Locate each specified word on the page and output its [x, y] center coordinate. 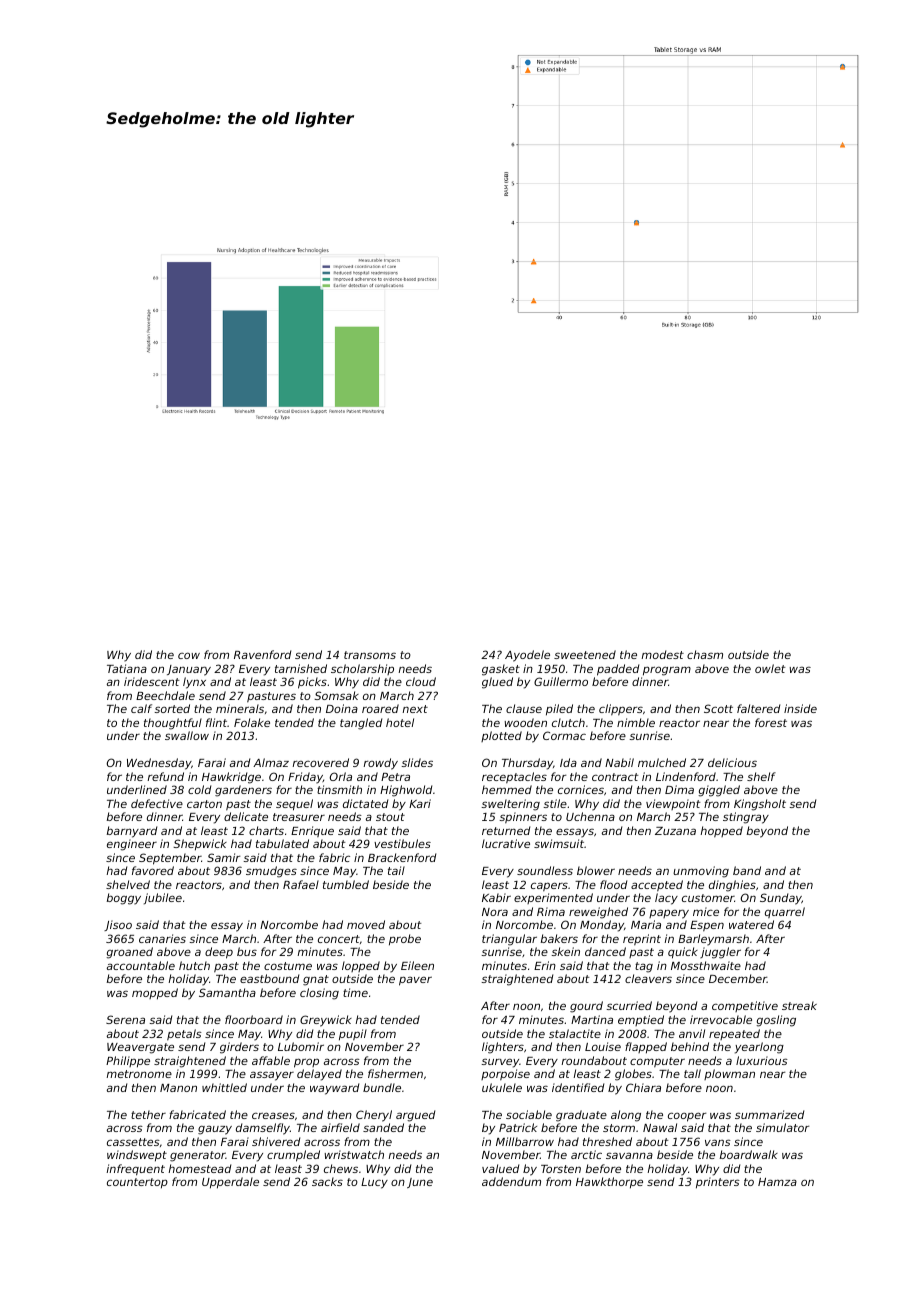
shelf [761, 776]
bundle [382, 1087]
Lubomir [301, 1046]
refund [166, 776]
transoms [370, 655]
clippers [621, 710]
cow [189, 655]
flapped [646, 1048]
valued [500, 1168]
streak [799, 1005]
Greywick [326, 1021]
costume [288, 966]
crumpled [293, 1156]
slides [417, 762]
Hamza [777, 1182]
